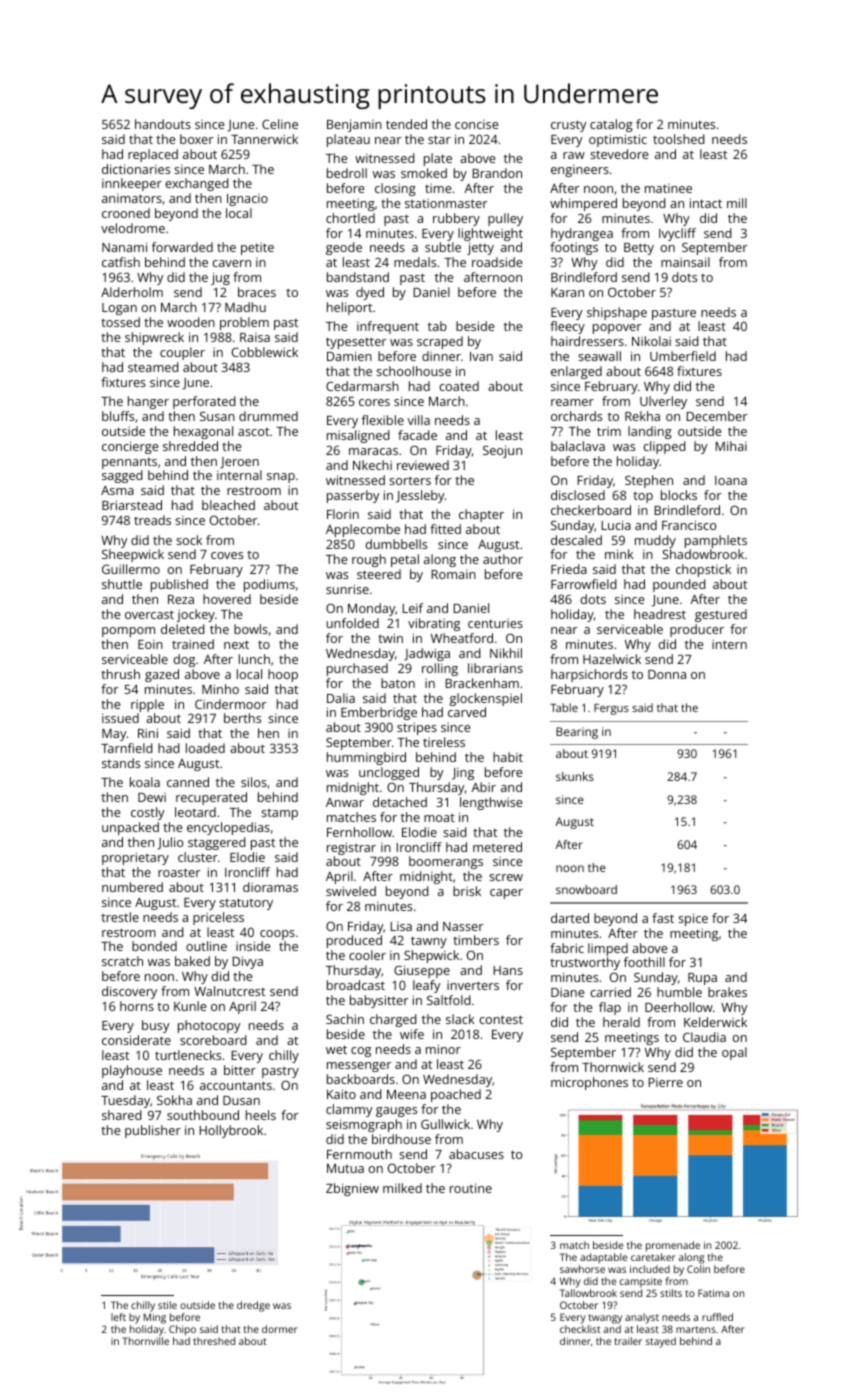 Image resolution: width=849 pixels, height=1400 pixels. What do you see at coordinates (220, 689) in the image?
I see `Minho` at bounding box center [220, 689].
